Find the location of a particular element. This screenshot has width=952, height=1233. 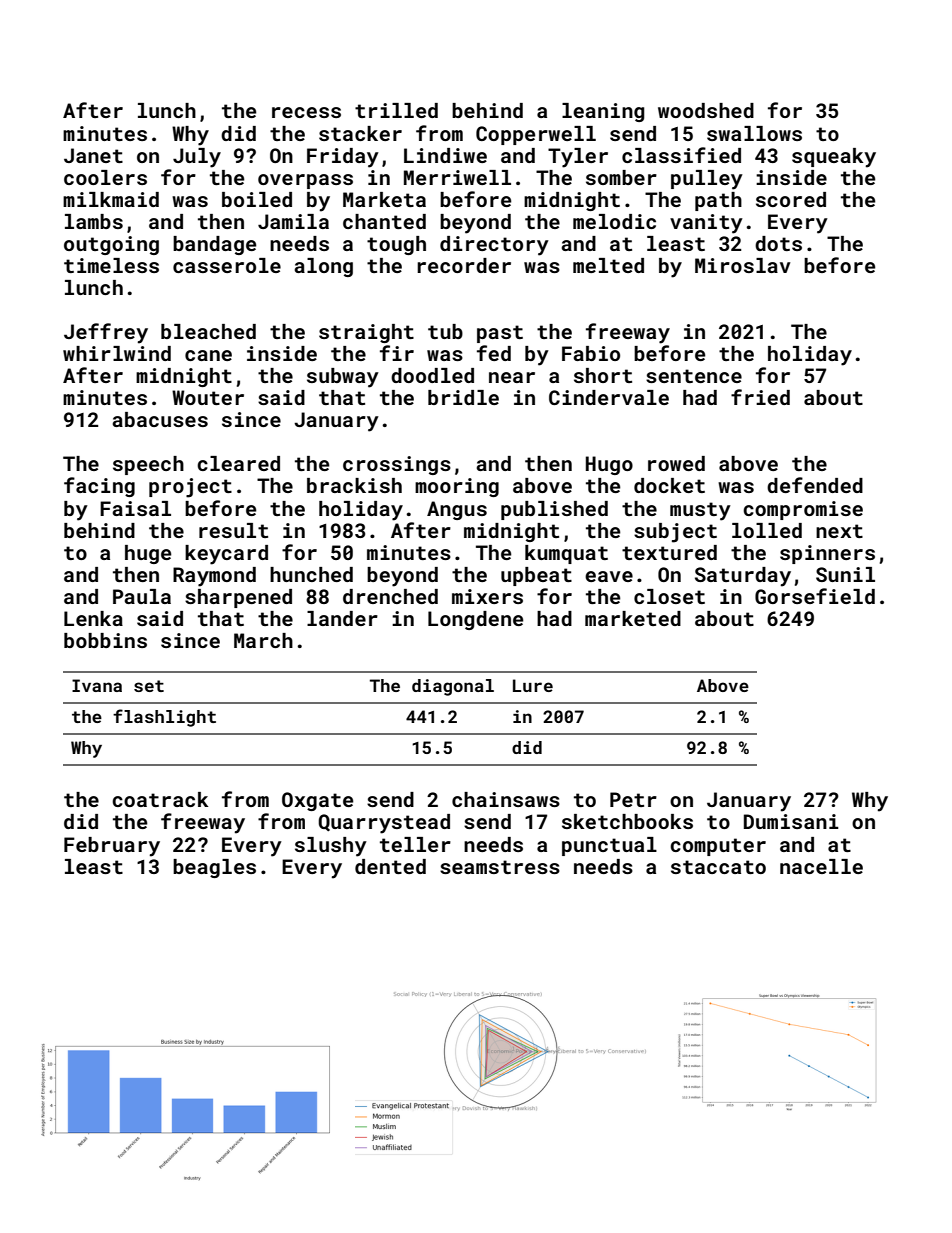

seamstress is located at coordinates (500, 867).
